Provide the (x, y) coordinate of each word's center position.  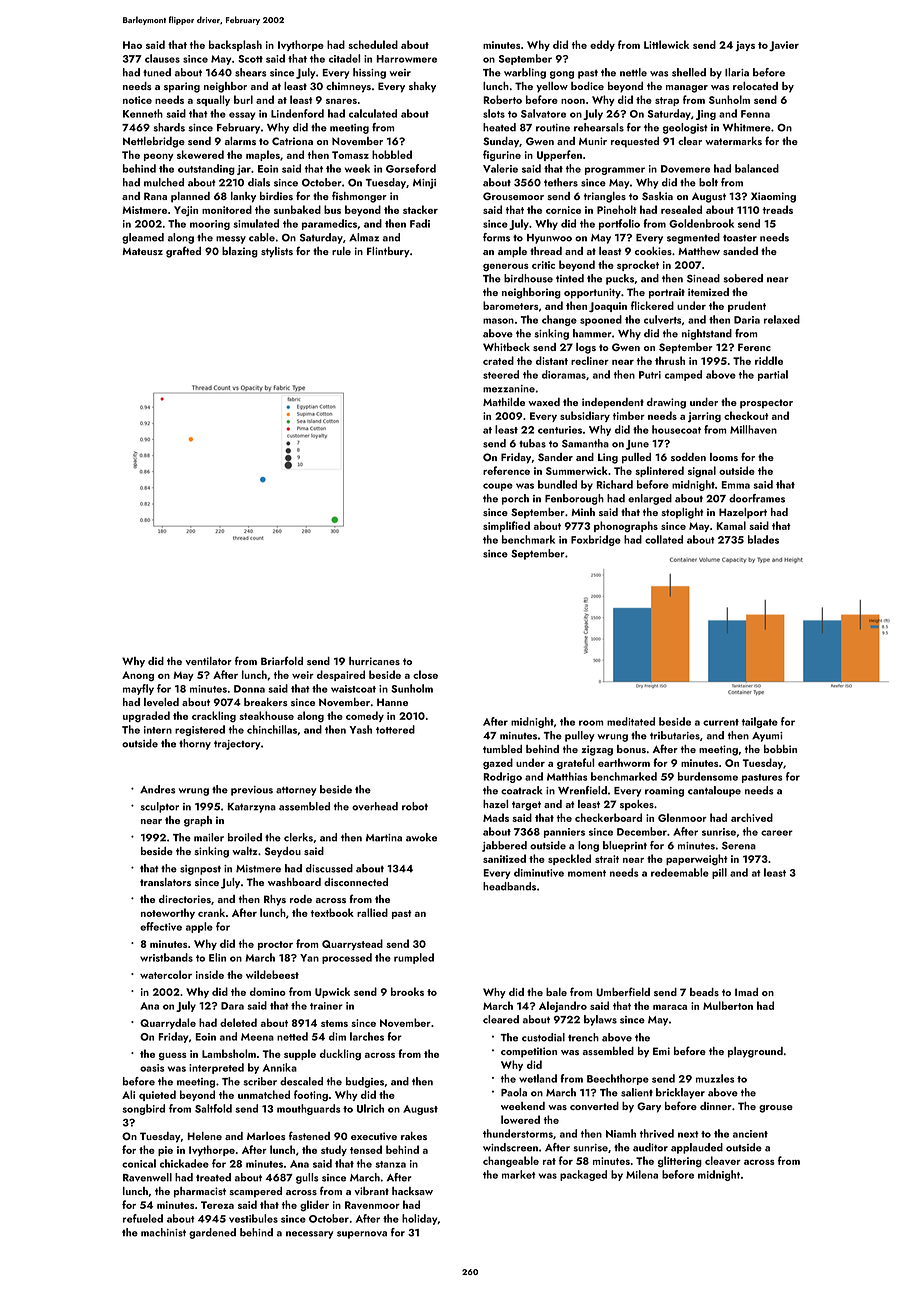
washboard (294, 882)
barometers (510, 305)
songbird (143, 1109)
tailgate (760, 722)
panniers (564, 833)
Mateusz (142, 251)
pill (719, 873)
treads (778, 209)
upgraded (146, 717)
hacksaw (412, 1191)
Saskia (657, 196)
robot (415, 806)
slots (494, 113)
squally (213, 100)
